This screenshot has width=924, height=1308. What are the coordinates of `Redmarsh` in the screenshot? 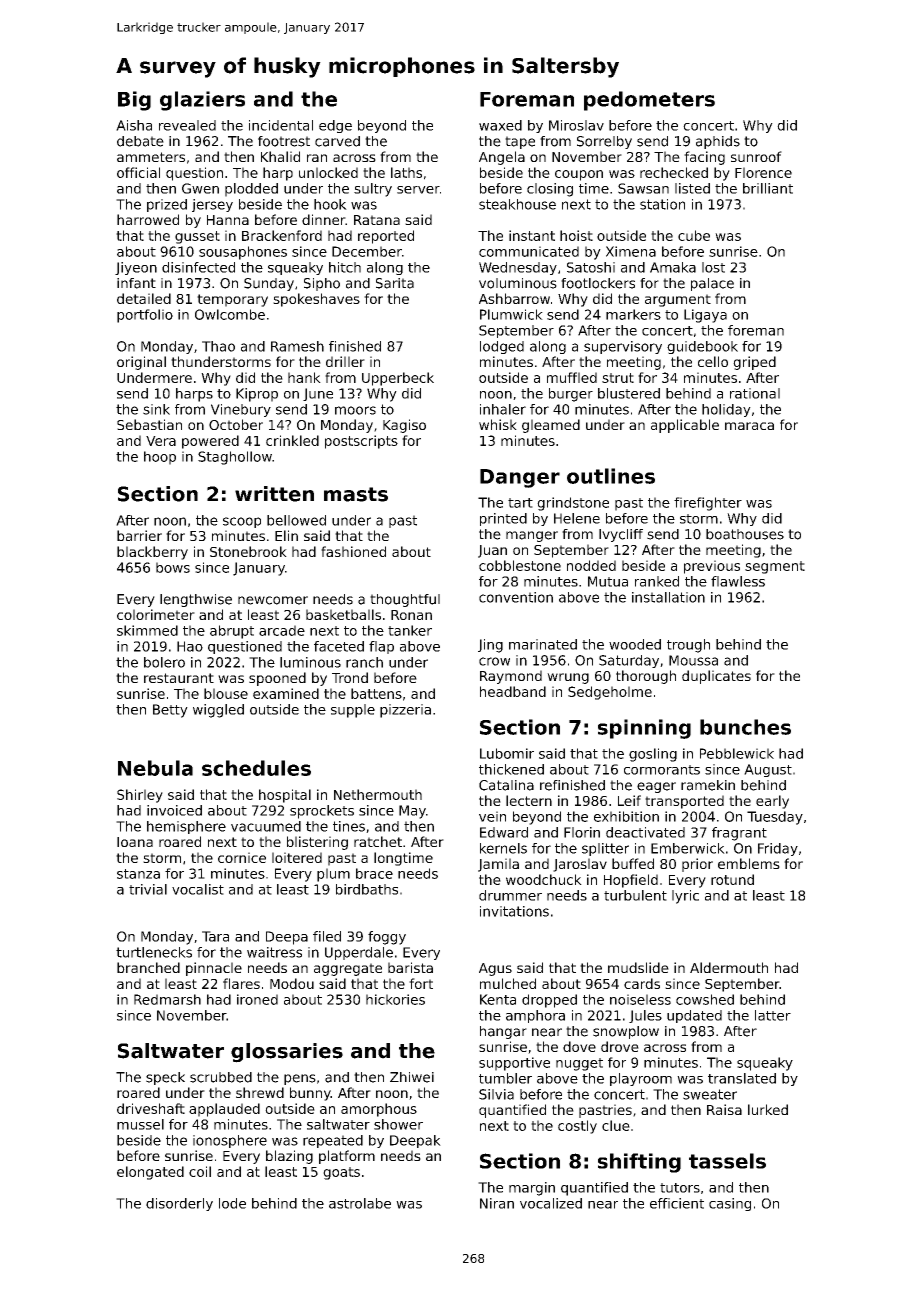 It's located at (167, 999).
